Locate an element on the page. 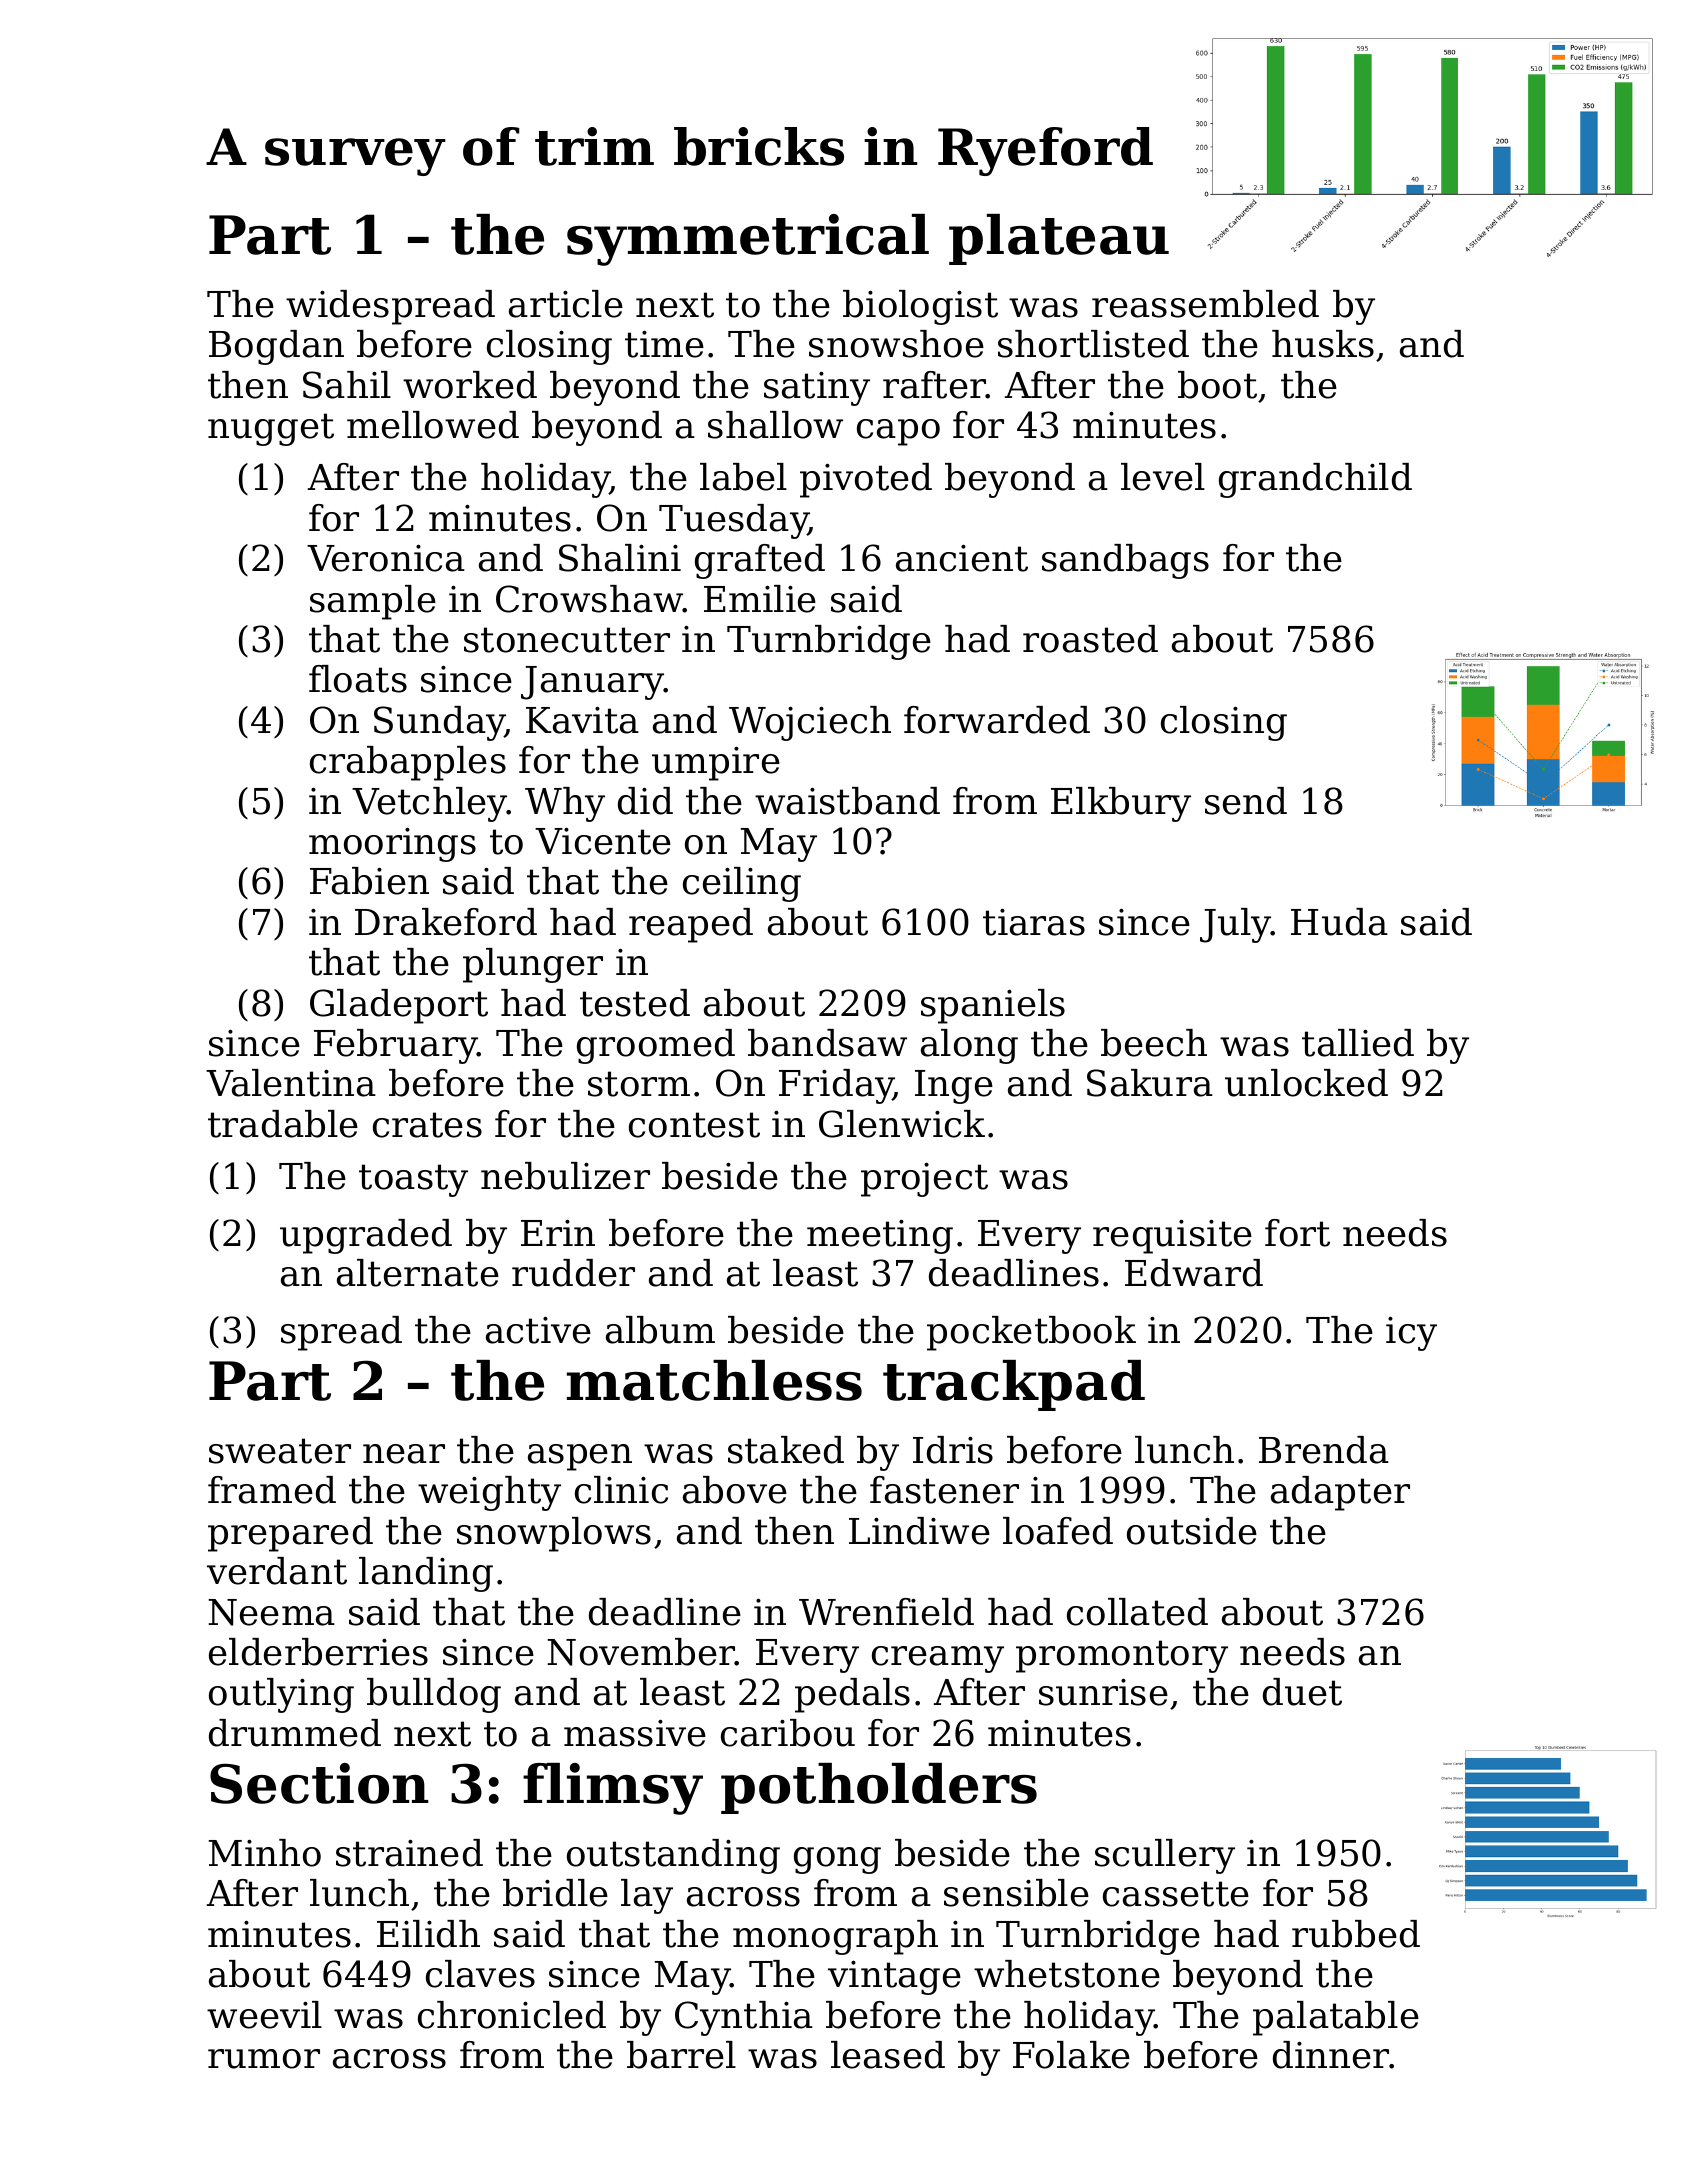  crates is located at coordinates (427, 1125).
